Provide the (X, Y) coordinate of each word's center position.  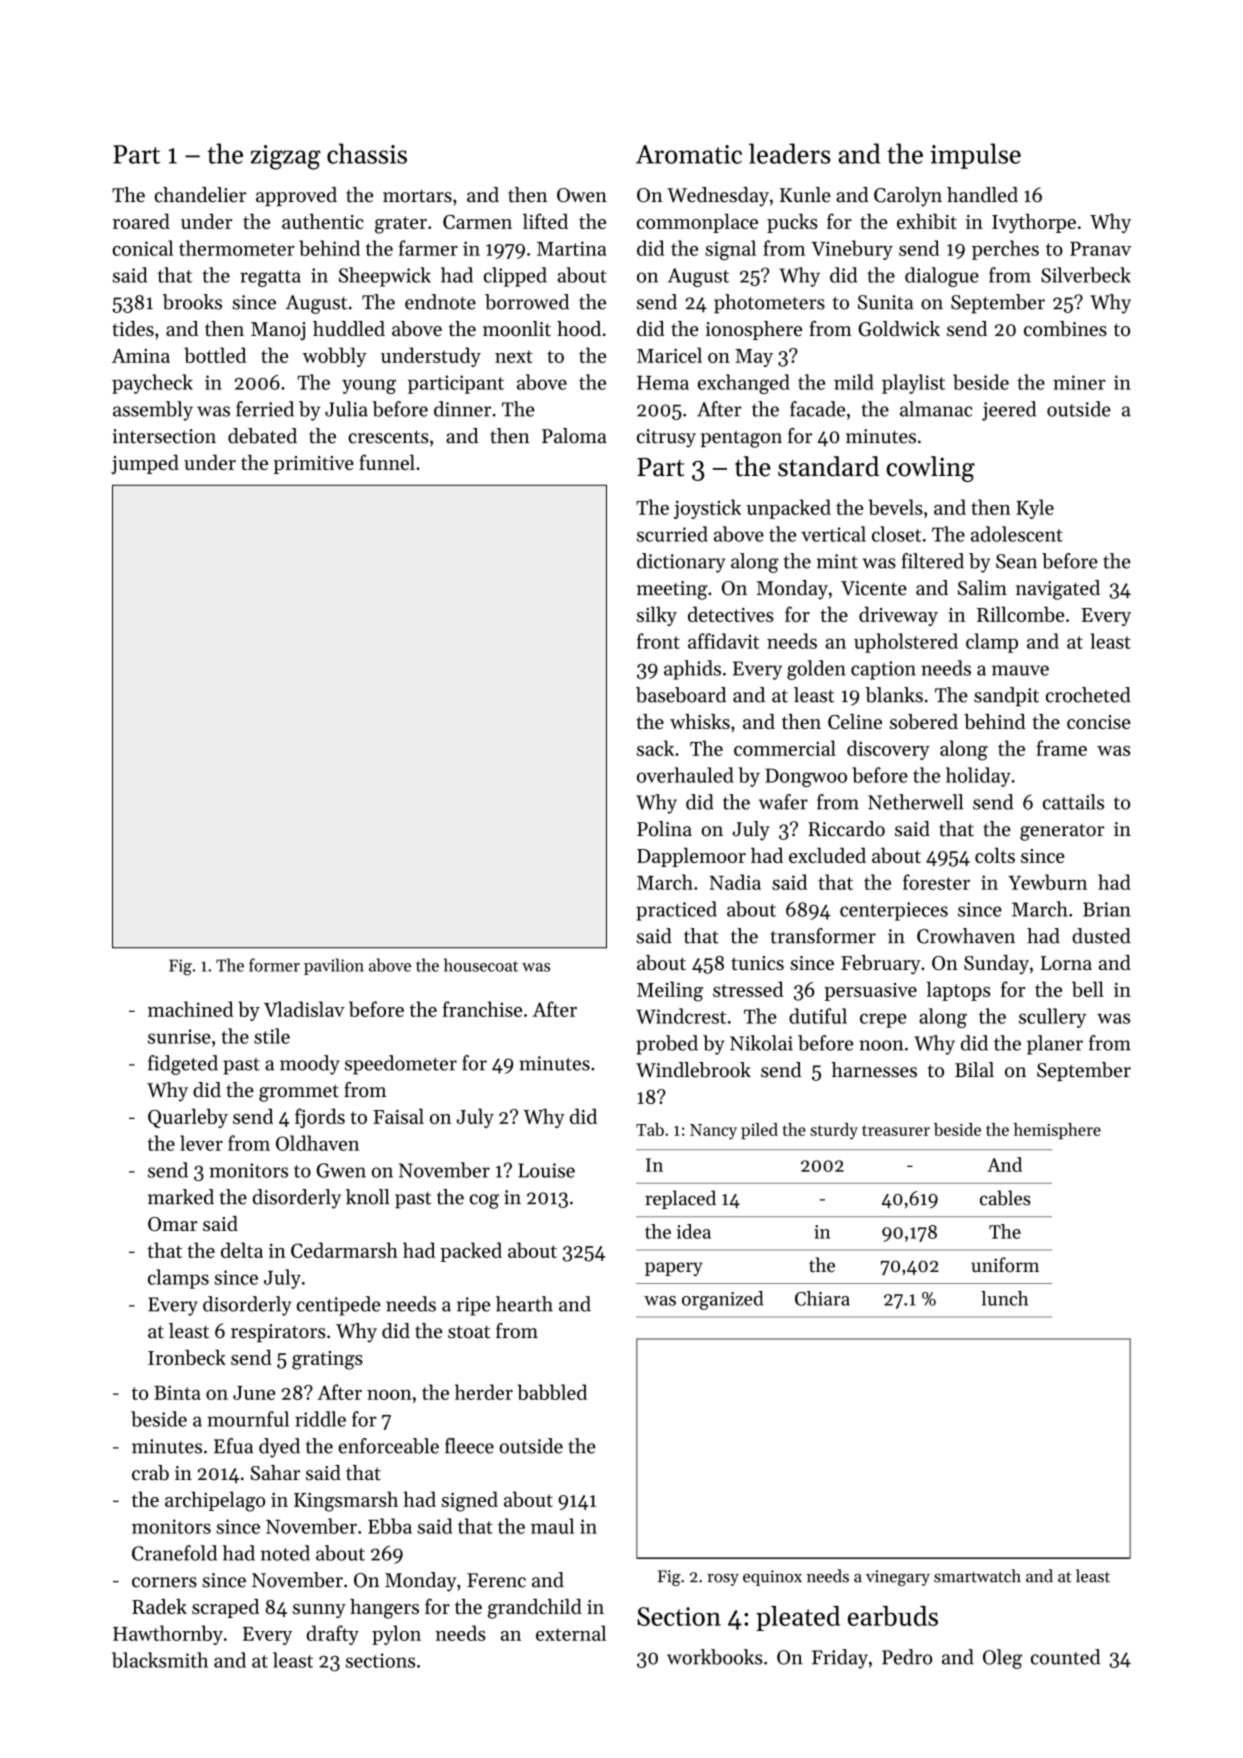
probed (667, 1045)
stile (272, 1036)
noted (285, 1553)
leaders (790, 153)
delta (242, 1250)
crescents (388, 437)
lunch (1004, 1298)
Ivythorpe (1034, 223)
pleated (798, 1618)
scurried (672, 534)
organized (722, 1300)
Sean (1016, 561)
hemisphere (1057, 1131)
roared (141, 221)
